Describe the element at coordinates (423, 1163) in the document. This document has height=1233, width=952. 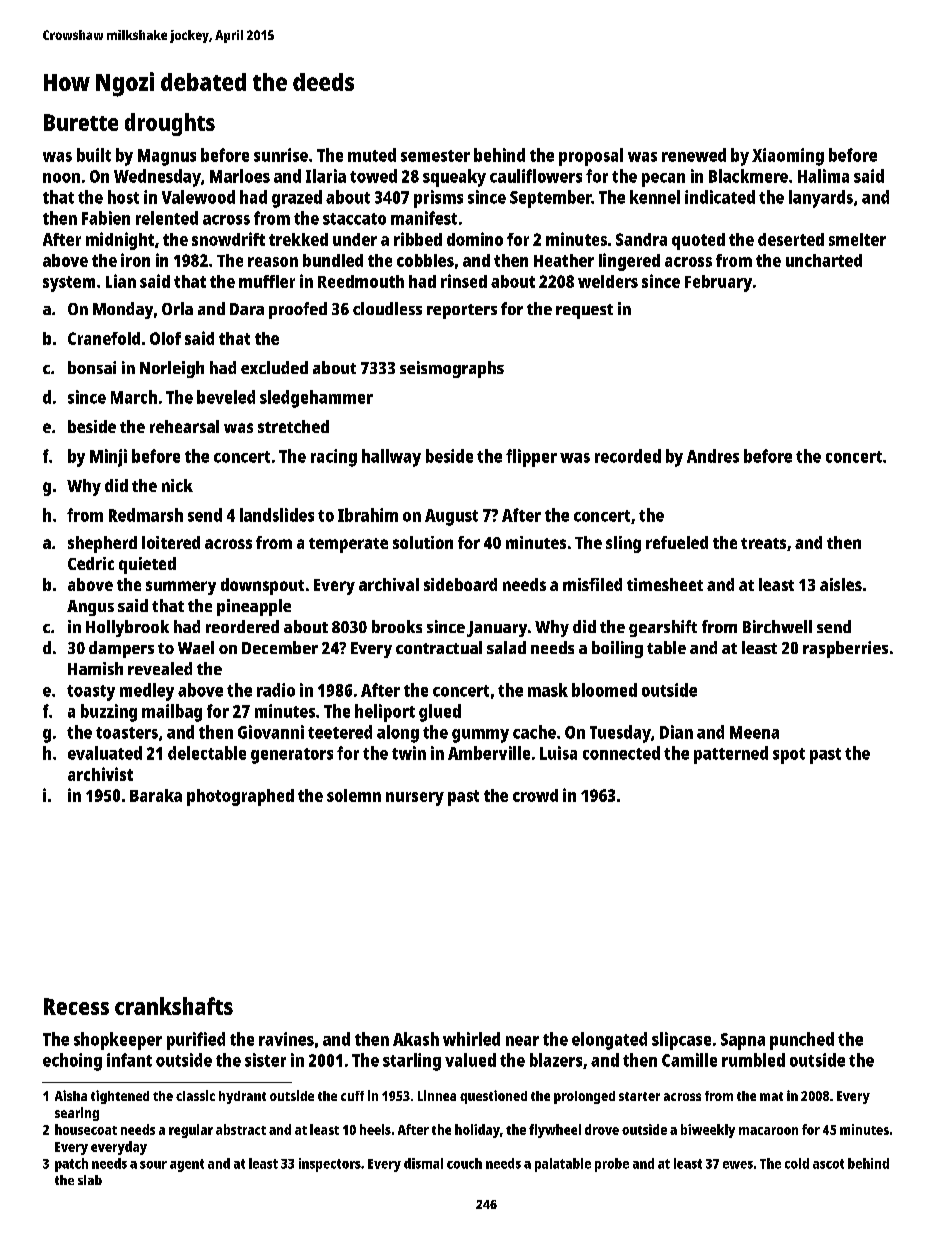
I see `dismal` at that location.
